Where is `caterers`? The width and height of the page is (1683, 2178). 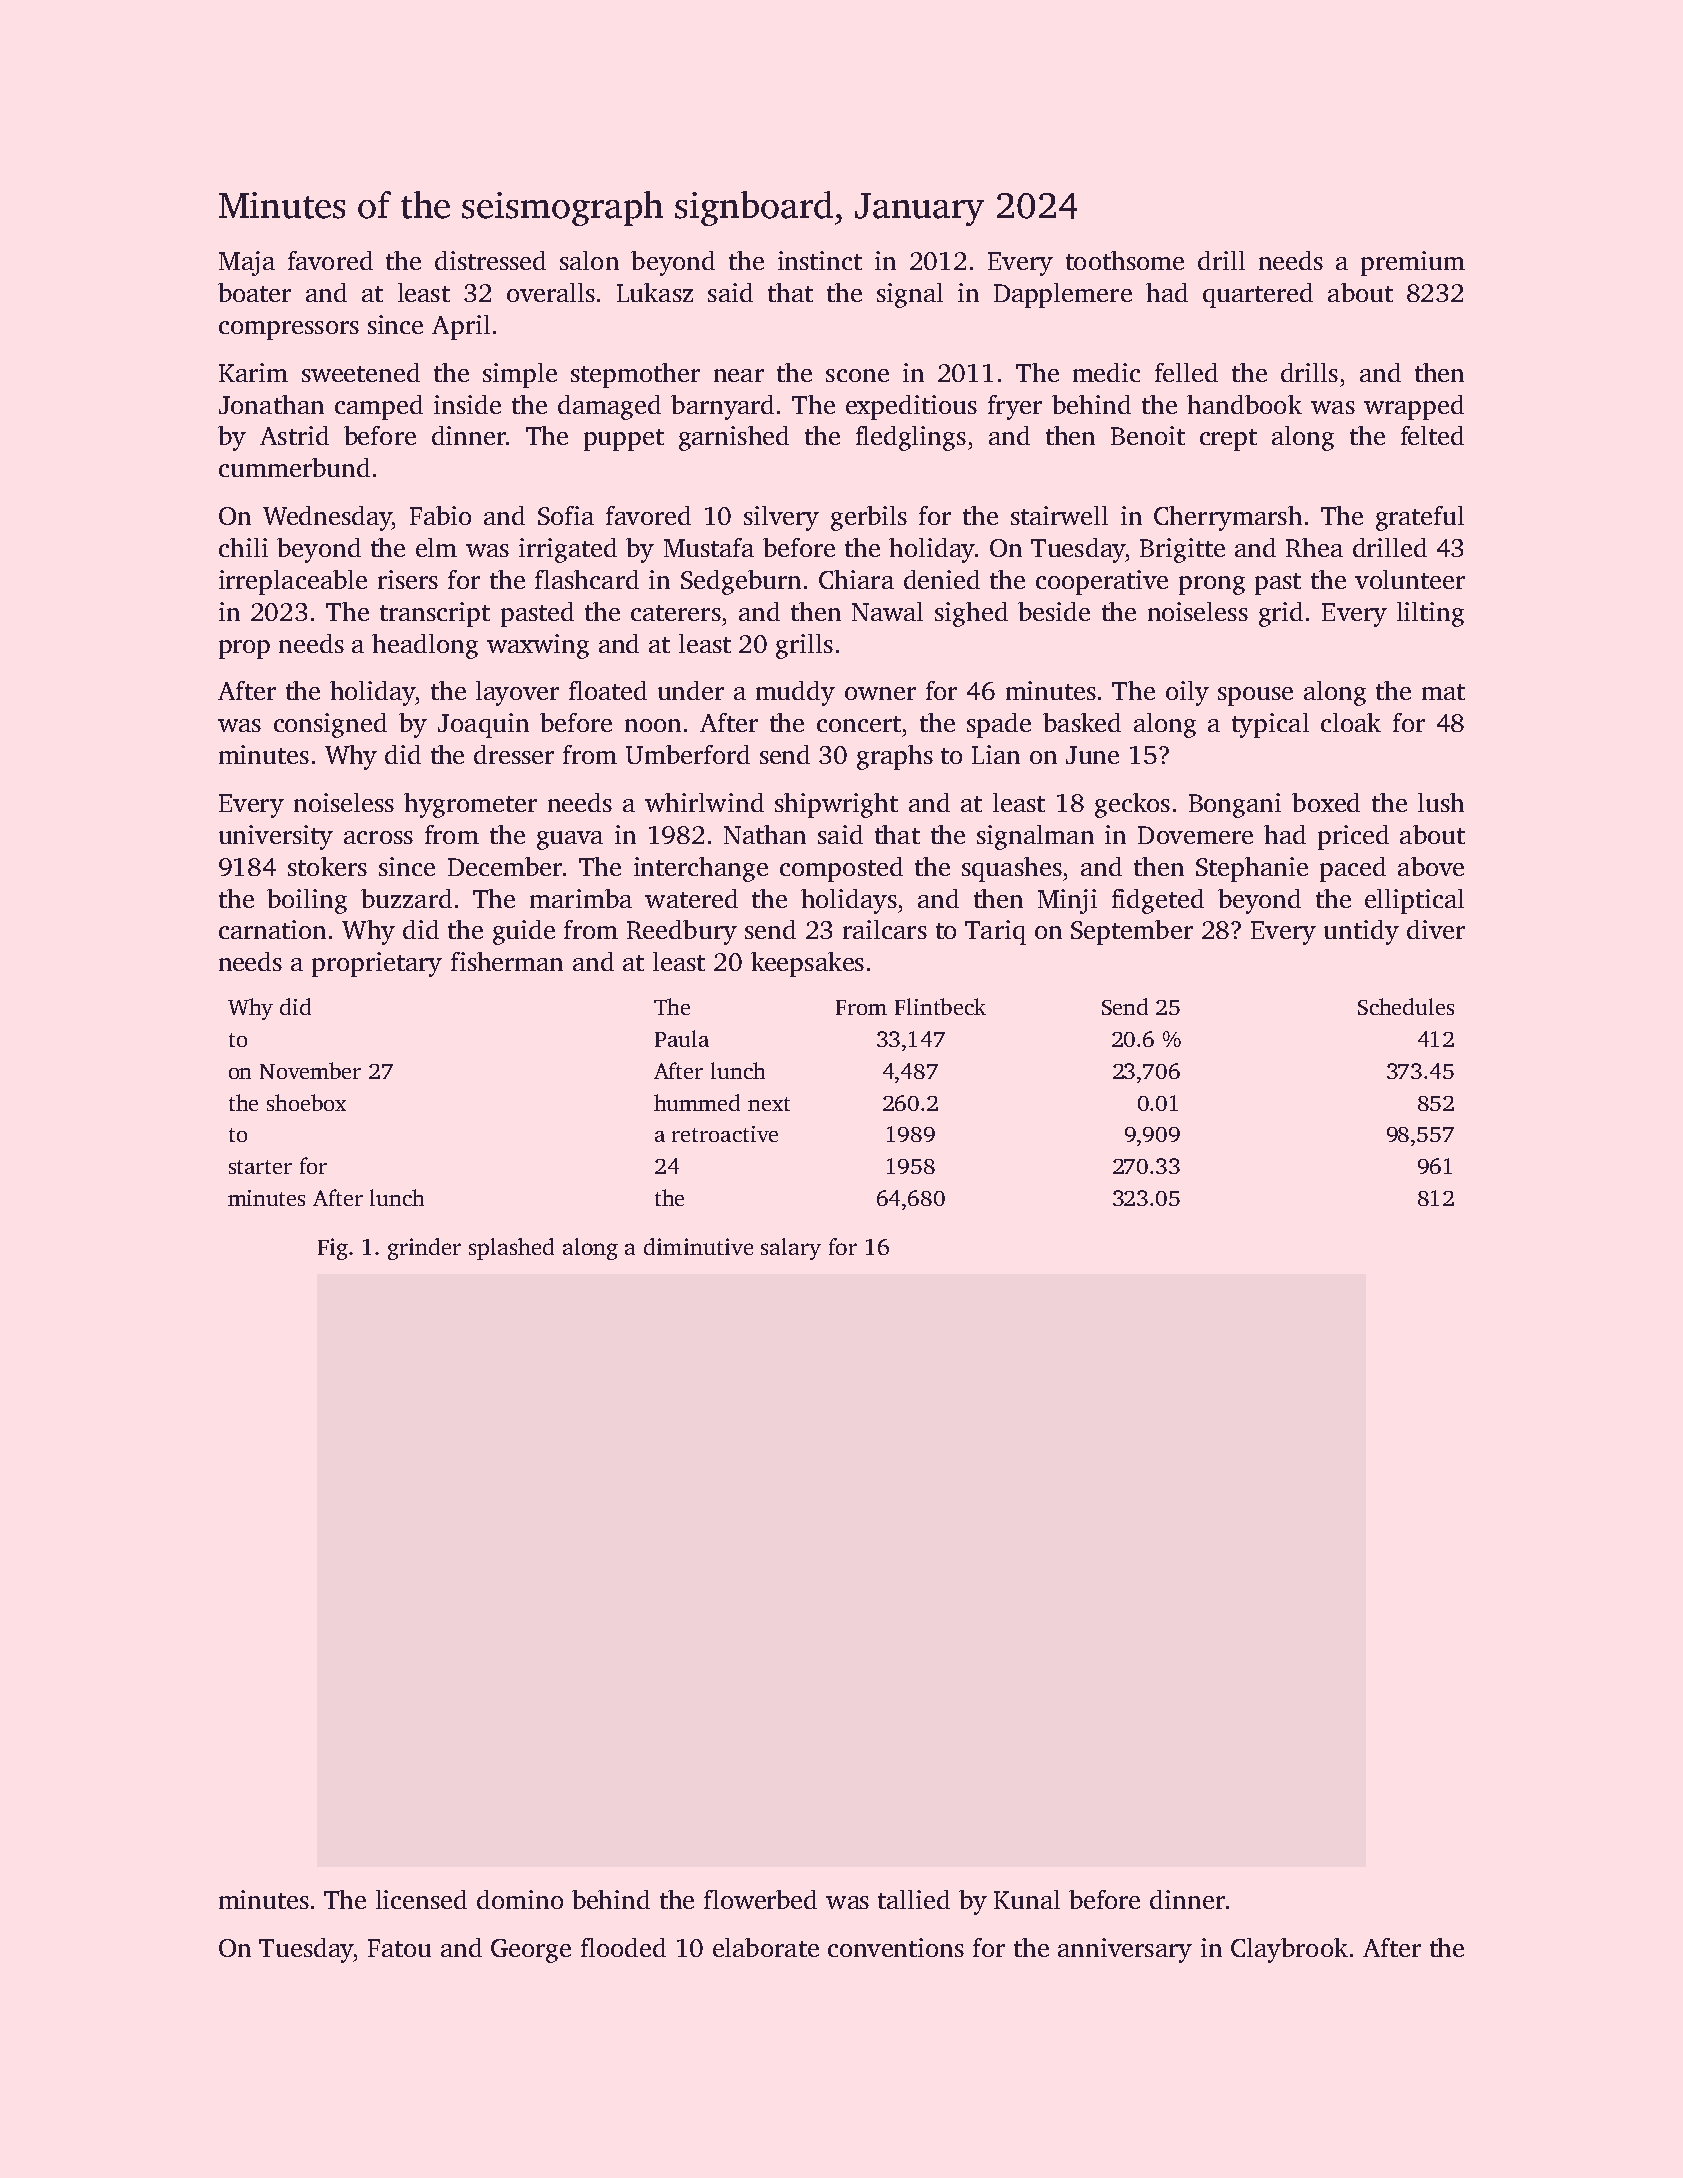 caterers is located at coordinates (676, 613).
